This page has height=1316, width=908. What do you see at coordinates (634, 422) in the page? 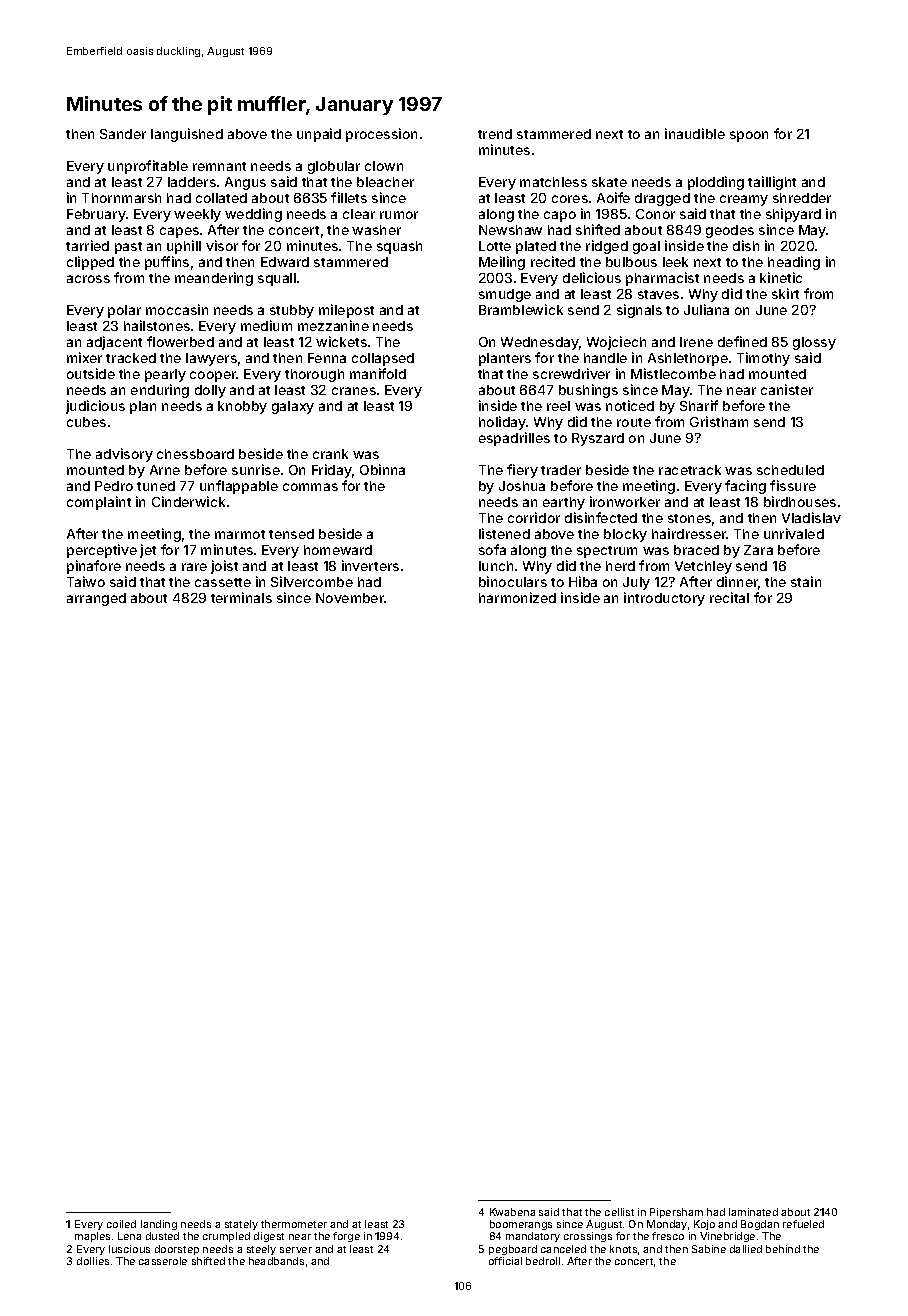
I see `route` at bounding box center [634, 422].
